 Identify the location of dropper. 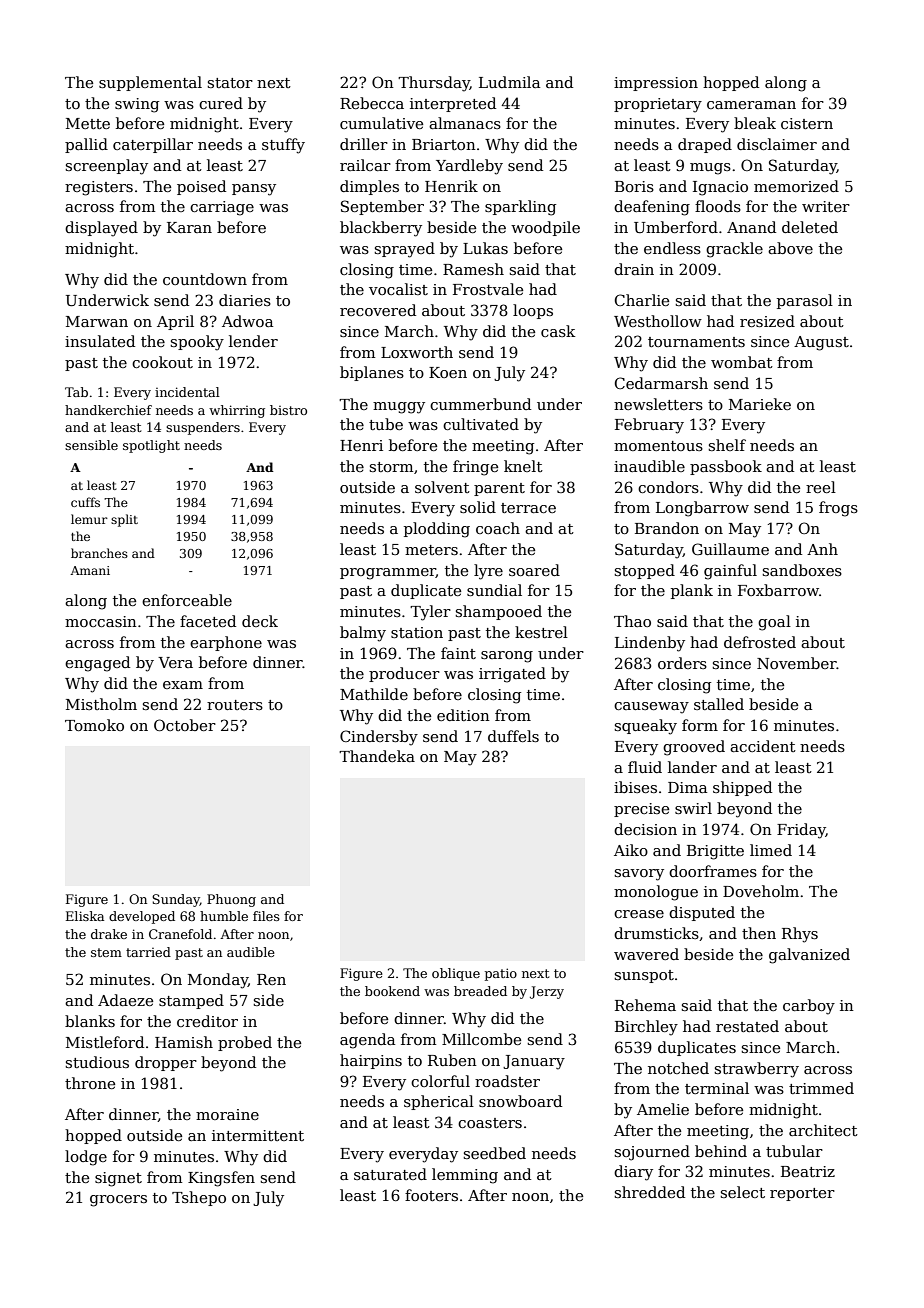
(166, 1063).
